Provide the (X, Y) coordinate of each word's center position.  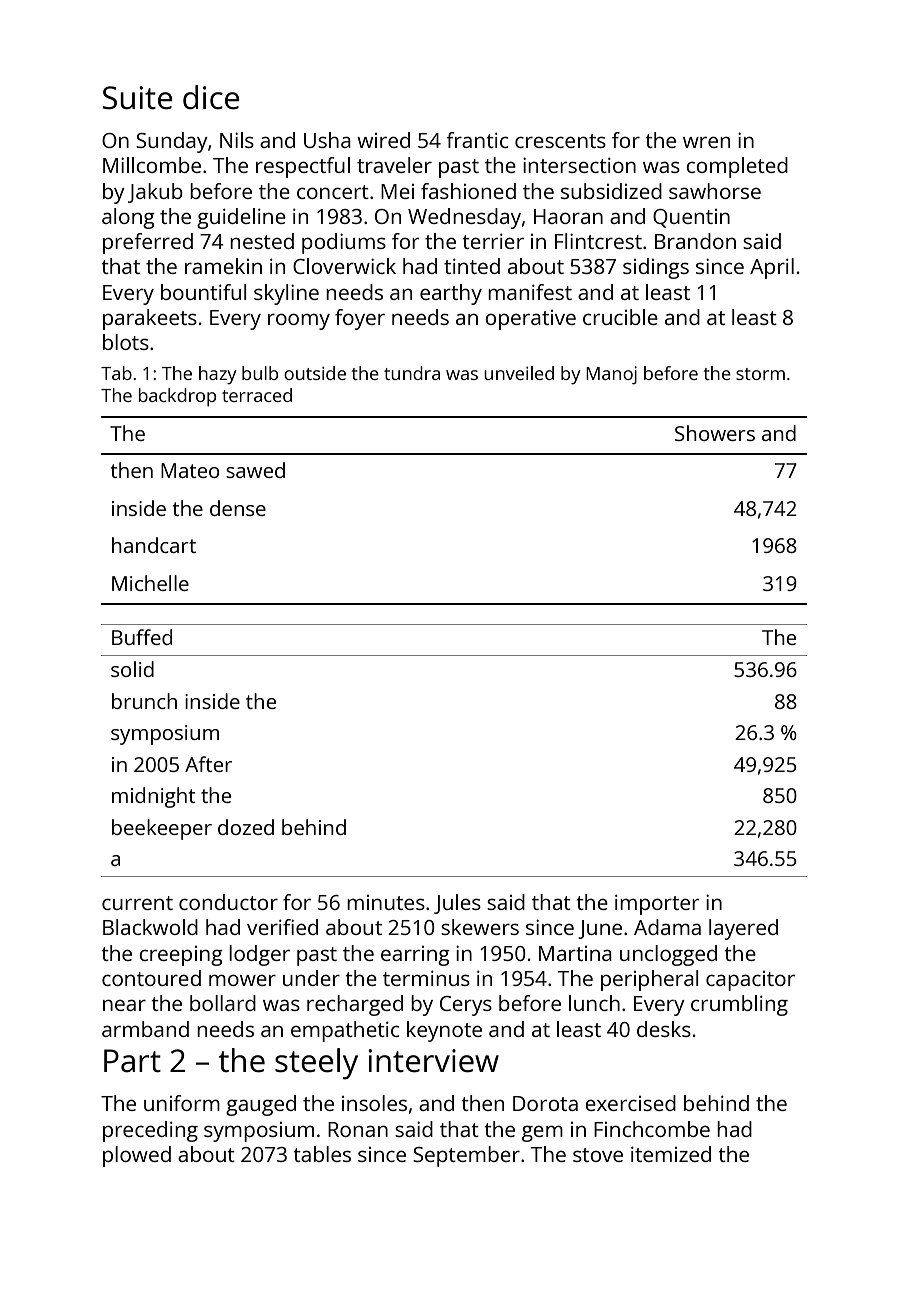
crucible (620, 317)
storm (760, 374)
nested (262, 241)
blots (126, 342)
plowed (137, 1156)
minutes (386, 902)
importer (657, 904)
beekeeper (162, 829)
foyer (360, 319)
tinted (472, 266)
